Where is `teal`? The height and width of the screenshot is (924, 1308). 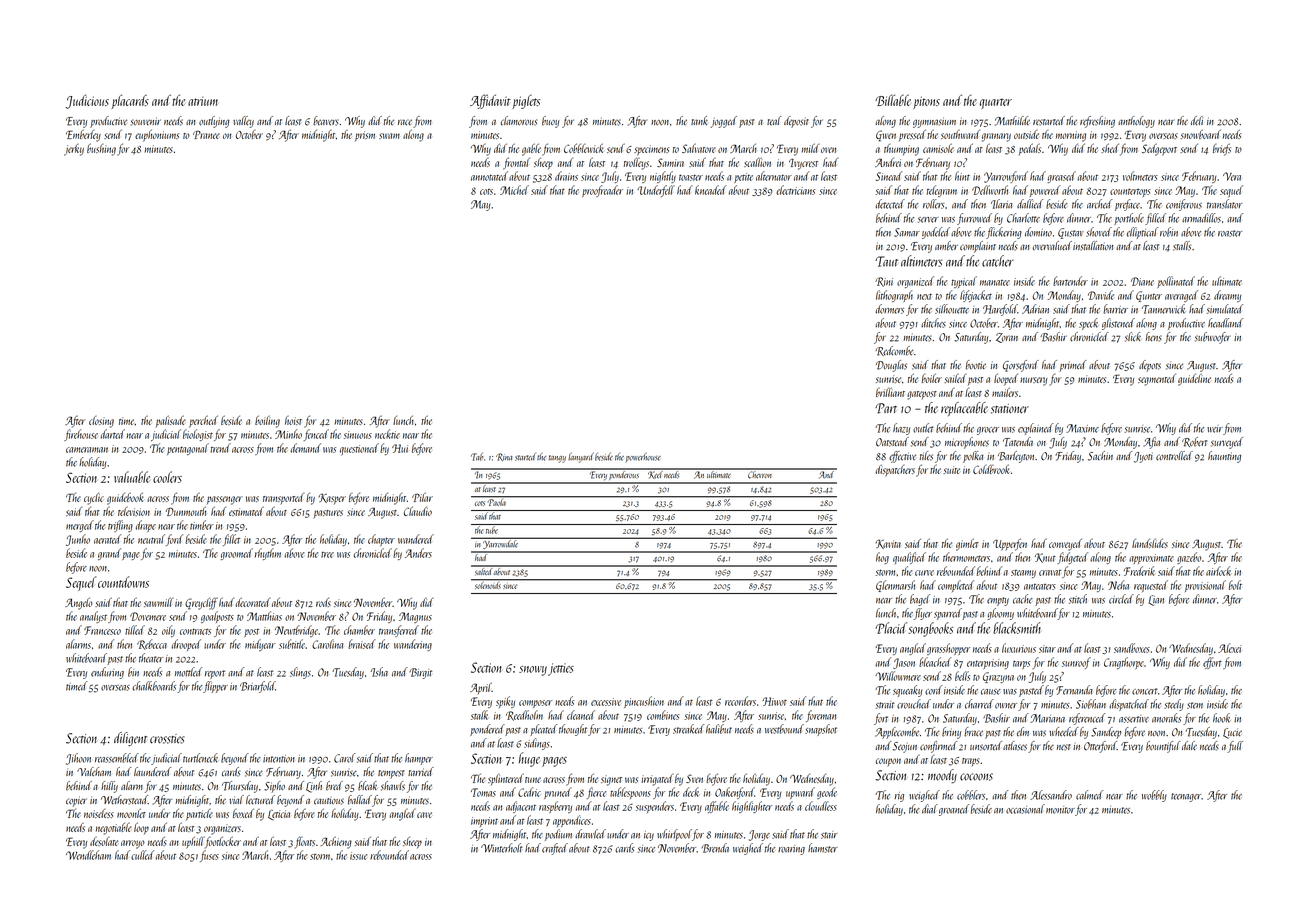 teal is located at coordinates (774, 120).
